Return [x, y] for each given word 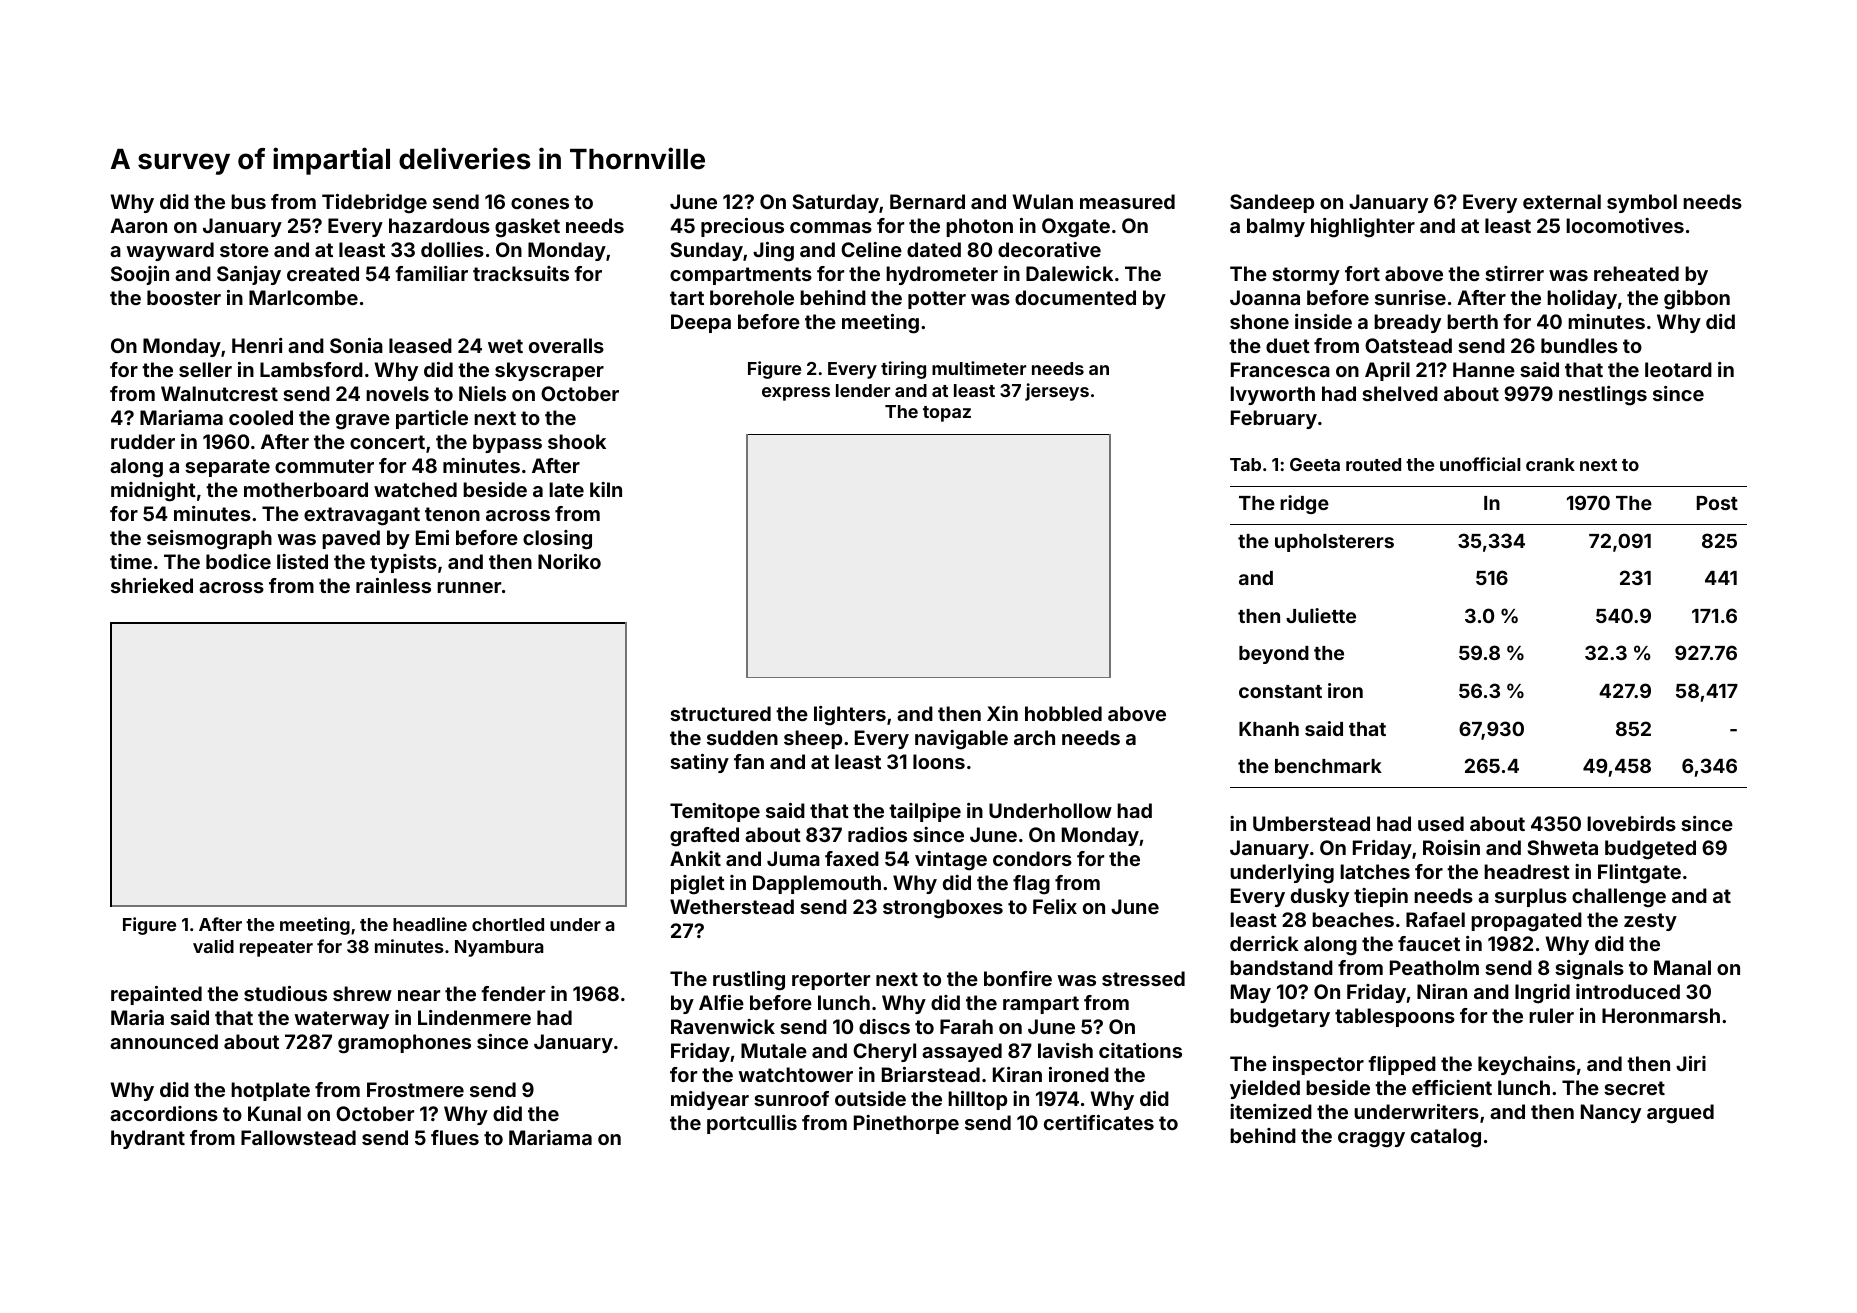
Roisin [1451, 847]
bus [248, 201]
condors [1032, 858]
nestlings [1603, 396]
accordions [164, 1113]
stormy [1306, 276]
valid [213, 946]
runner [469, 587]
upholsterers [1334, 543]
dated [934, 249]
